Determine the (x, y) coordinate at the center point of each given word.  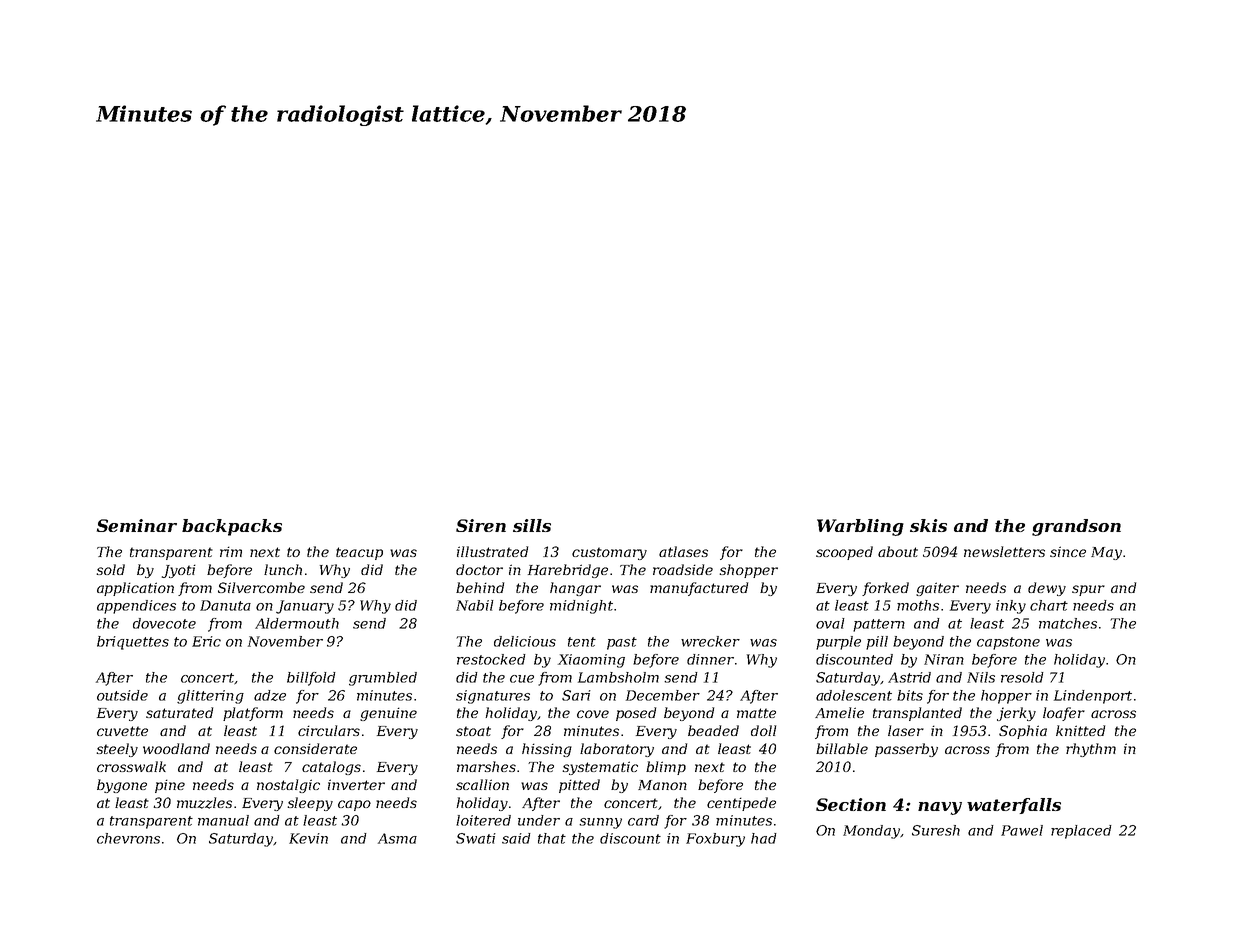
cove (593, 714)
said (516, 838)
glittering (210, 697)
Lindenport (1093, 697)
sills (532, 525)
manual (223, 820)
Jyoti (179, 571)
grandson (1076, 527)
